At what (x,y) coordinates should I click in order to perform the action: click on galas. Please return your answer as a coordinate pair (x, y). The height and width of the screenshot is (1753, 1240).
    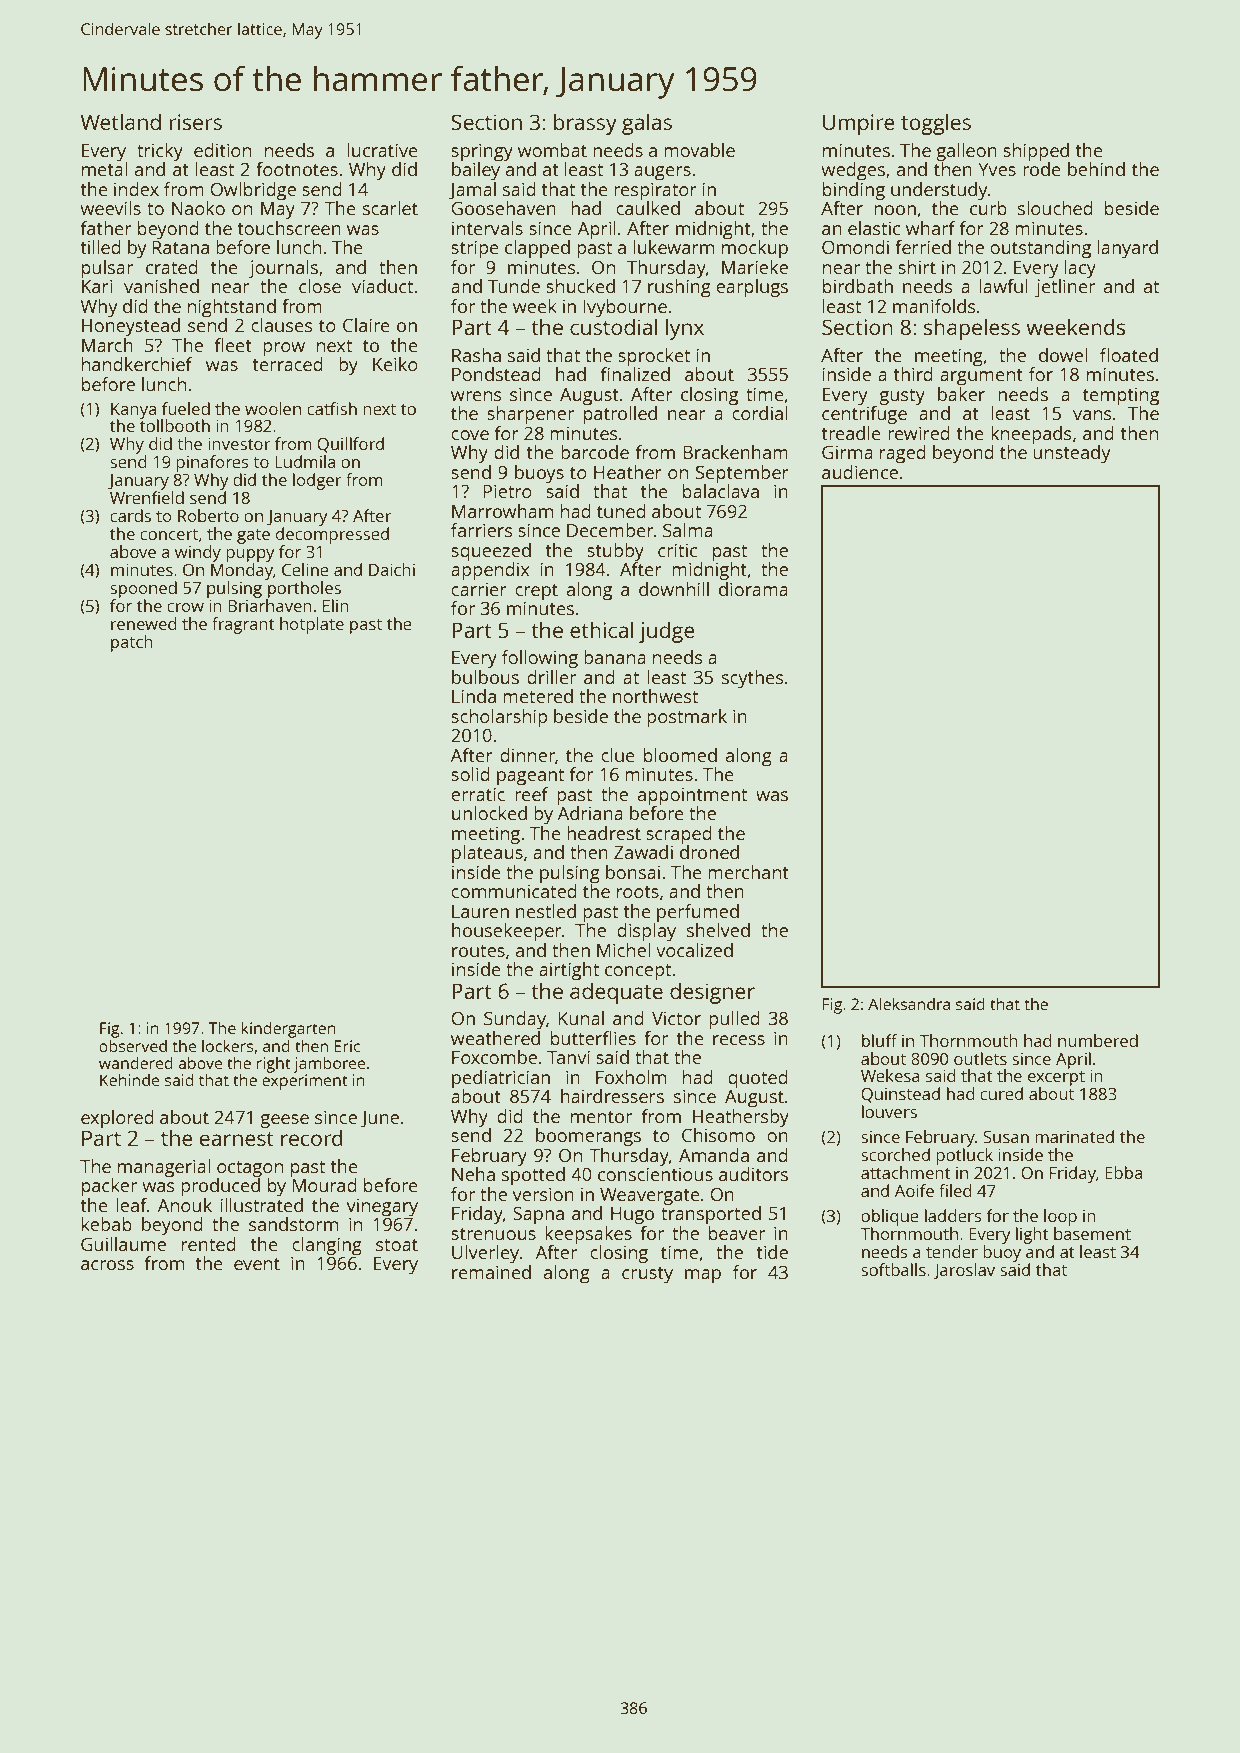
    Looking at the image, I should click on (647, 124).
